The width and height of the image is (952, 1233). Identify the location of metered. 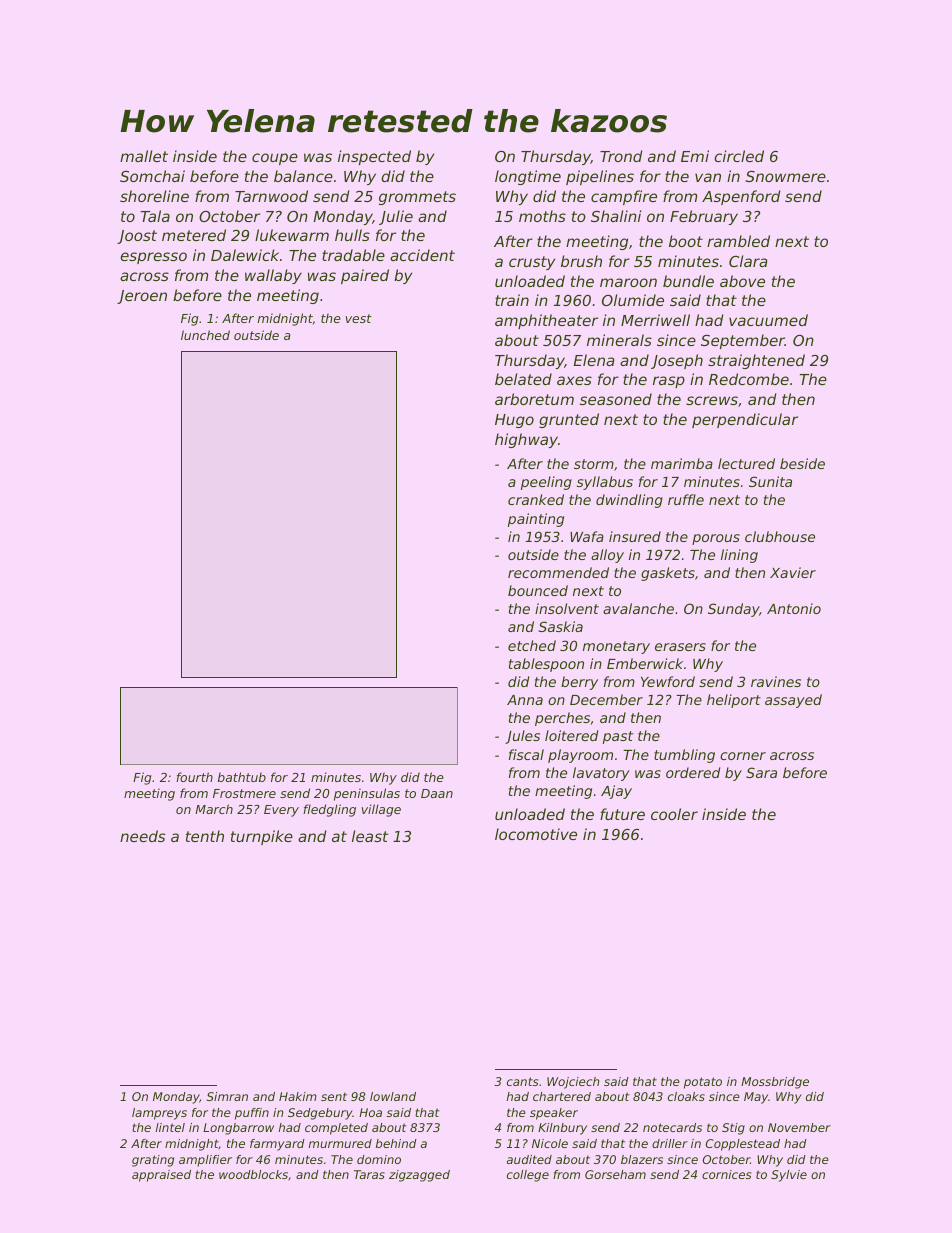
(194, 235).
